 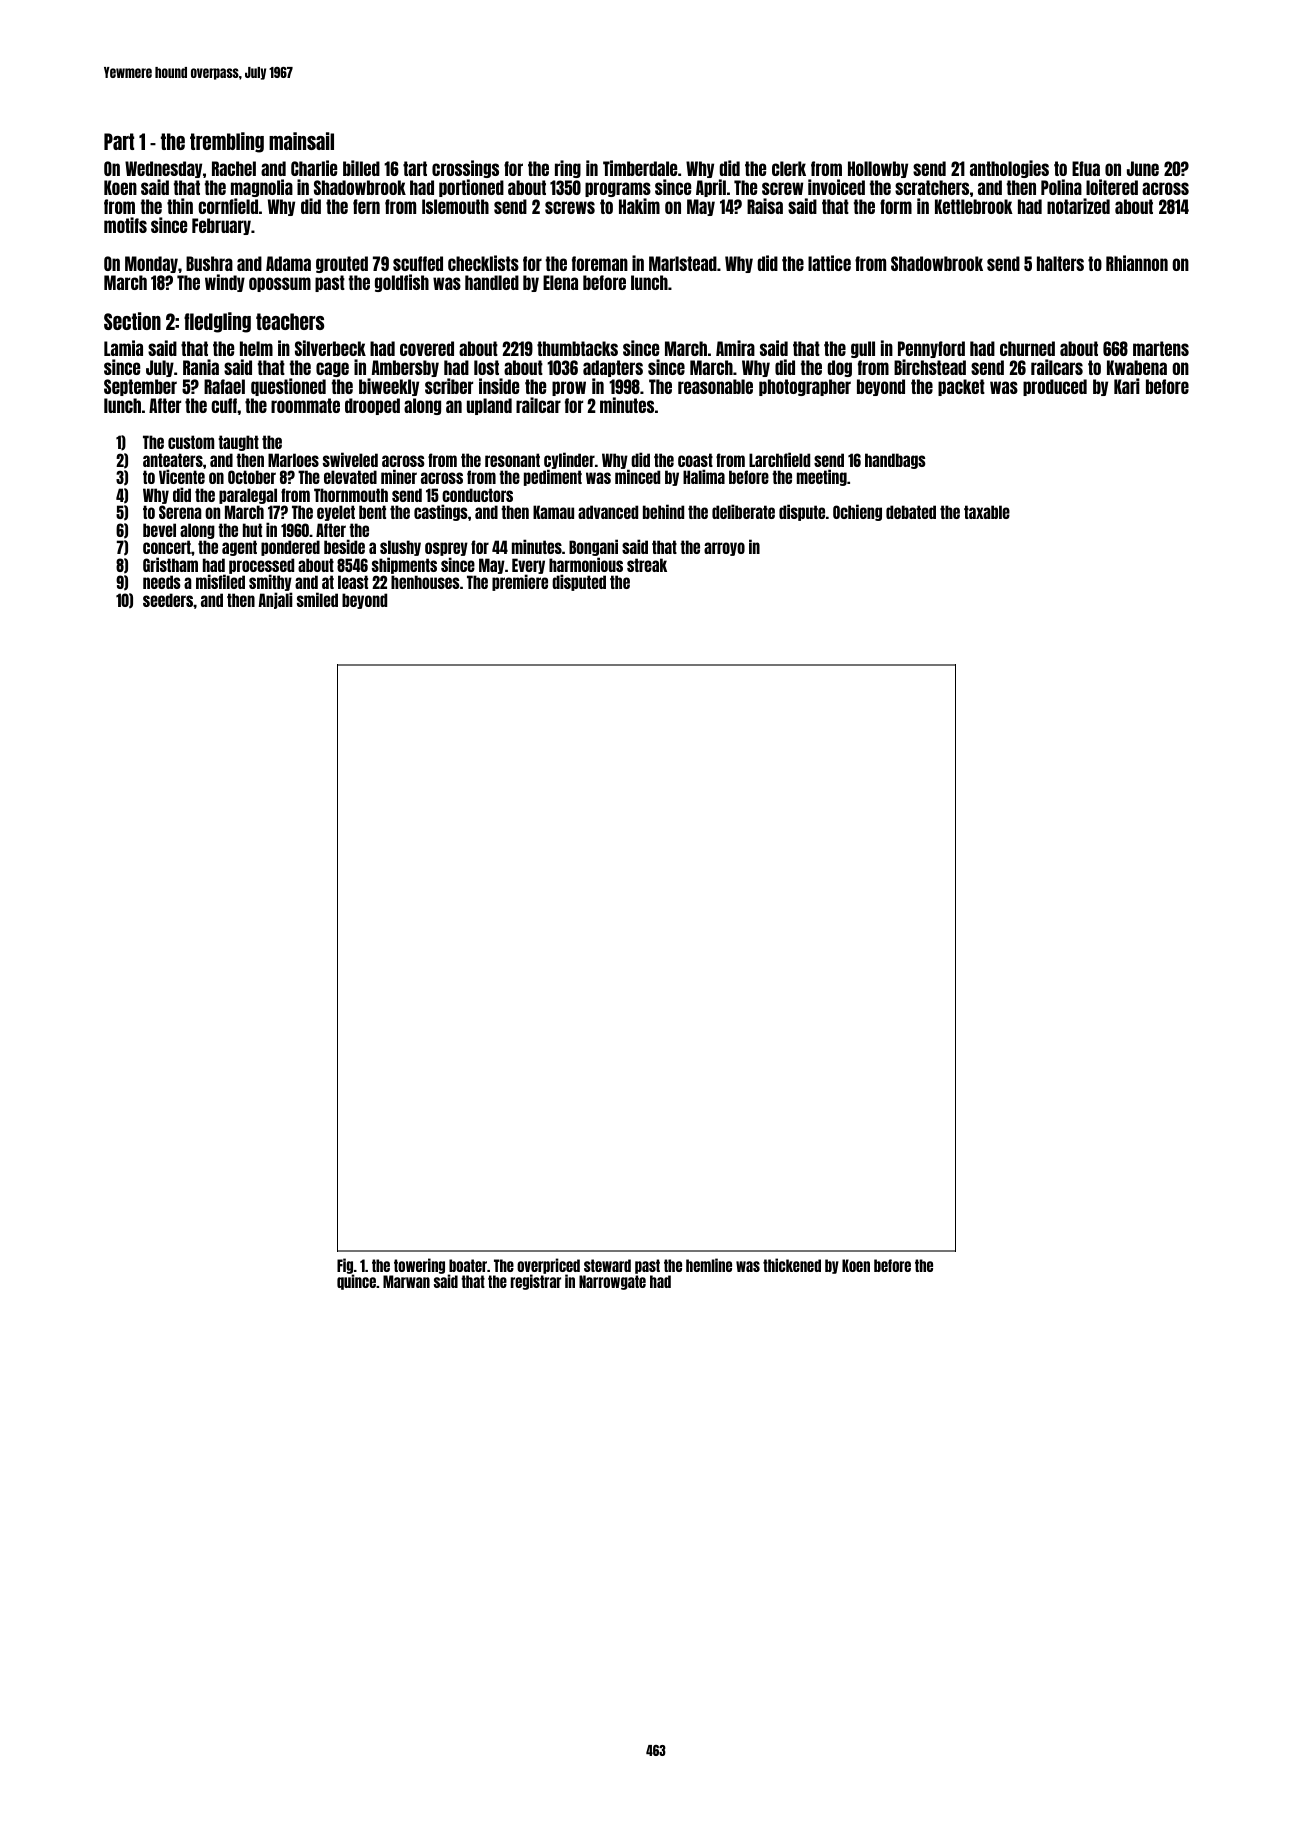 I want to click on grouted, so click(x=342, y=264).
